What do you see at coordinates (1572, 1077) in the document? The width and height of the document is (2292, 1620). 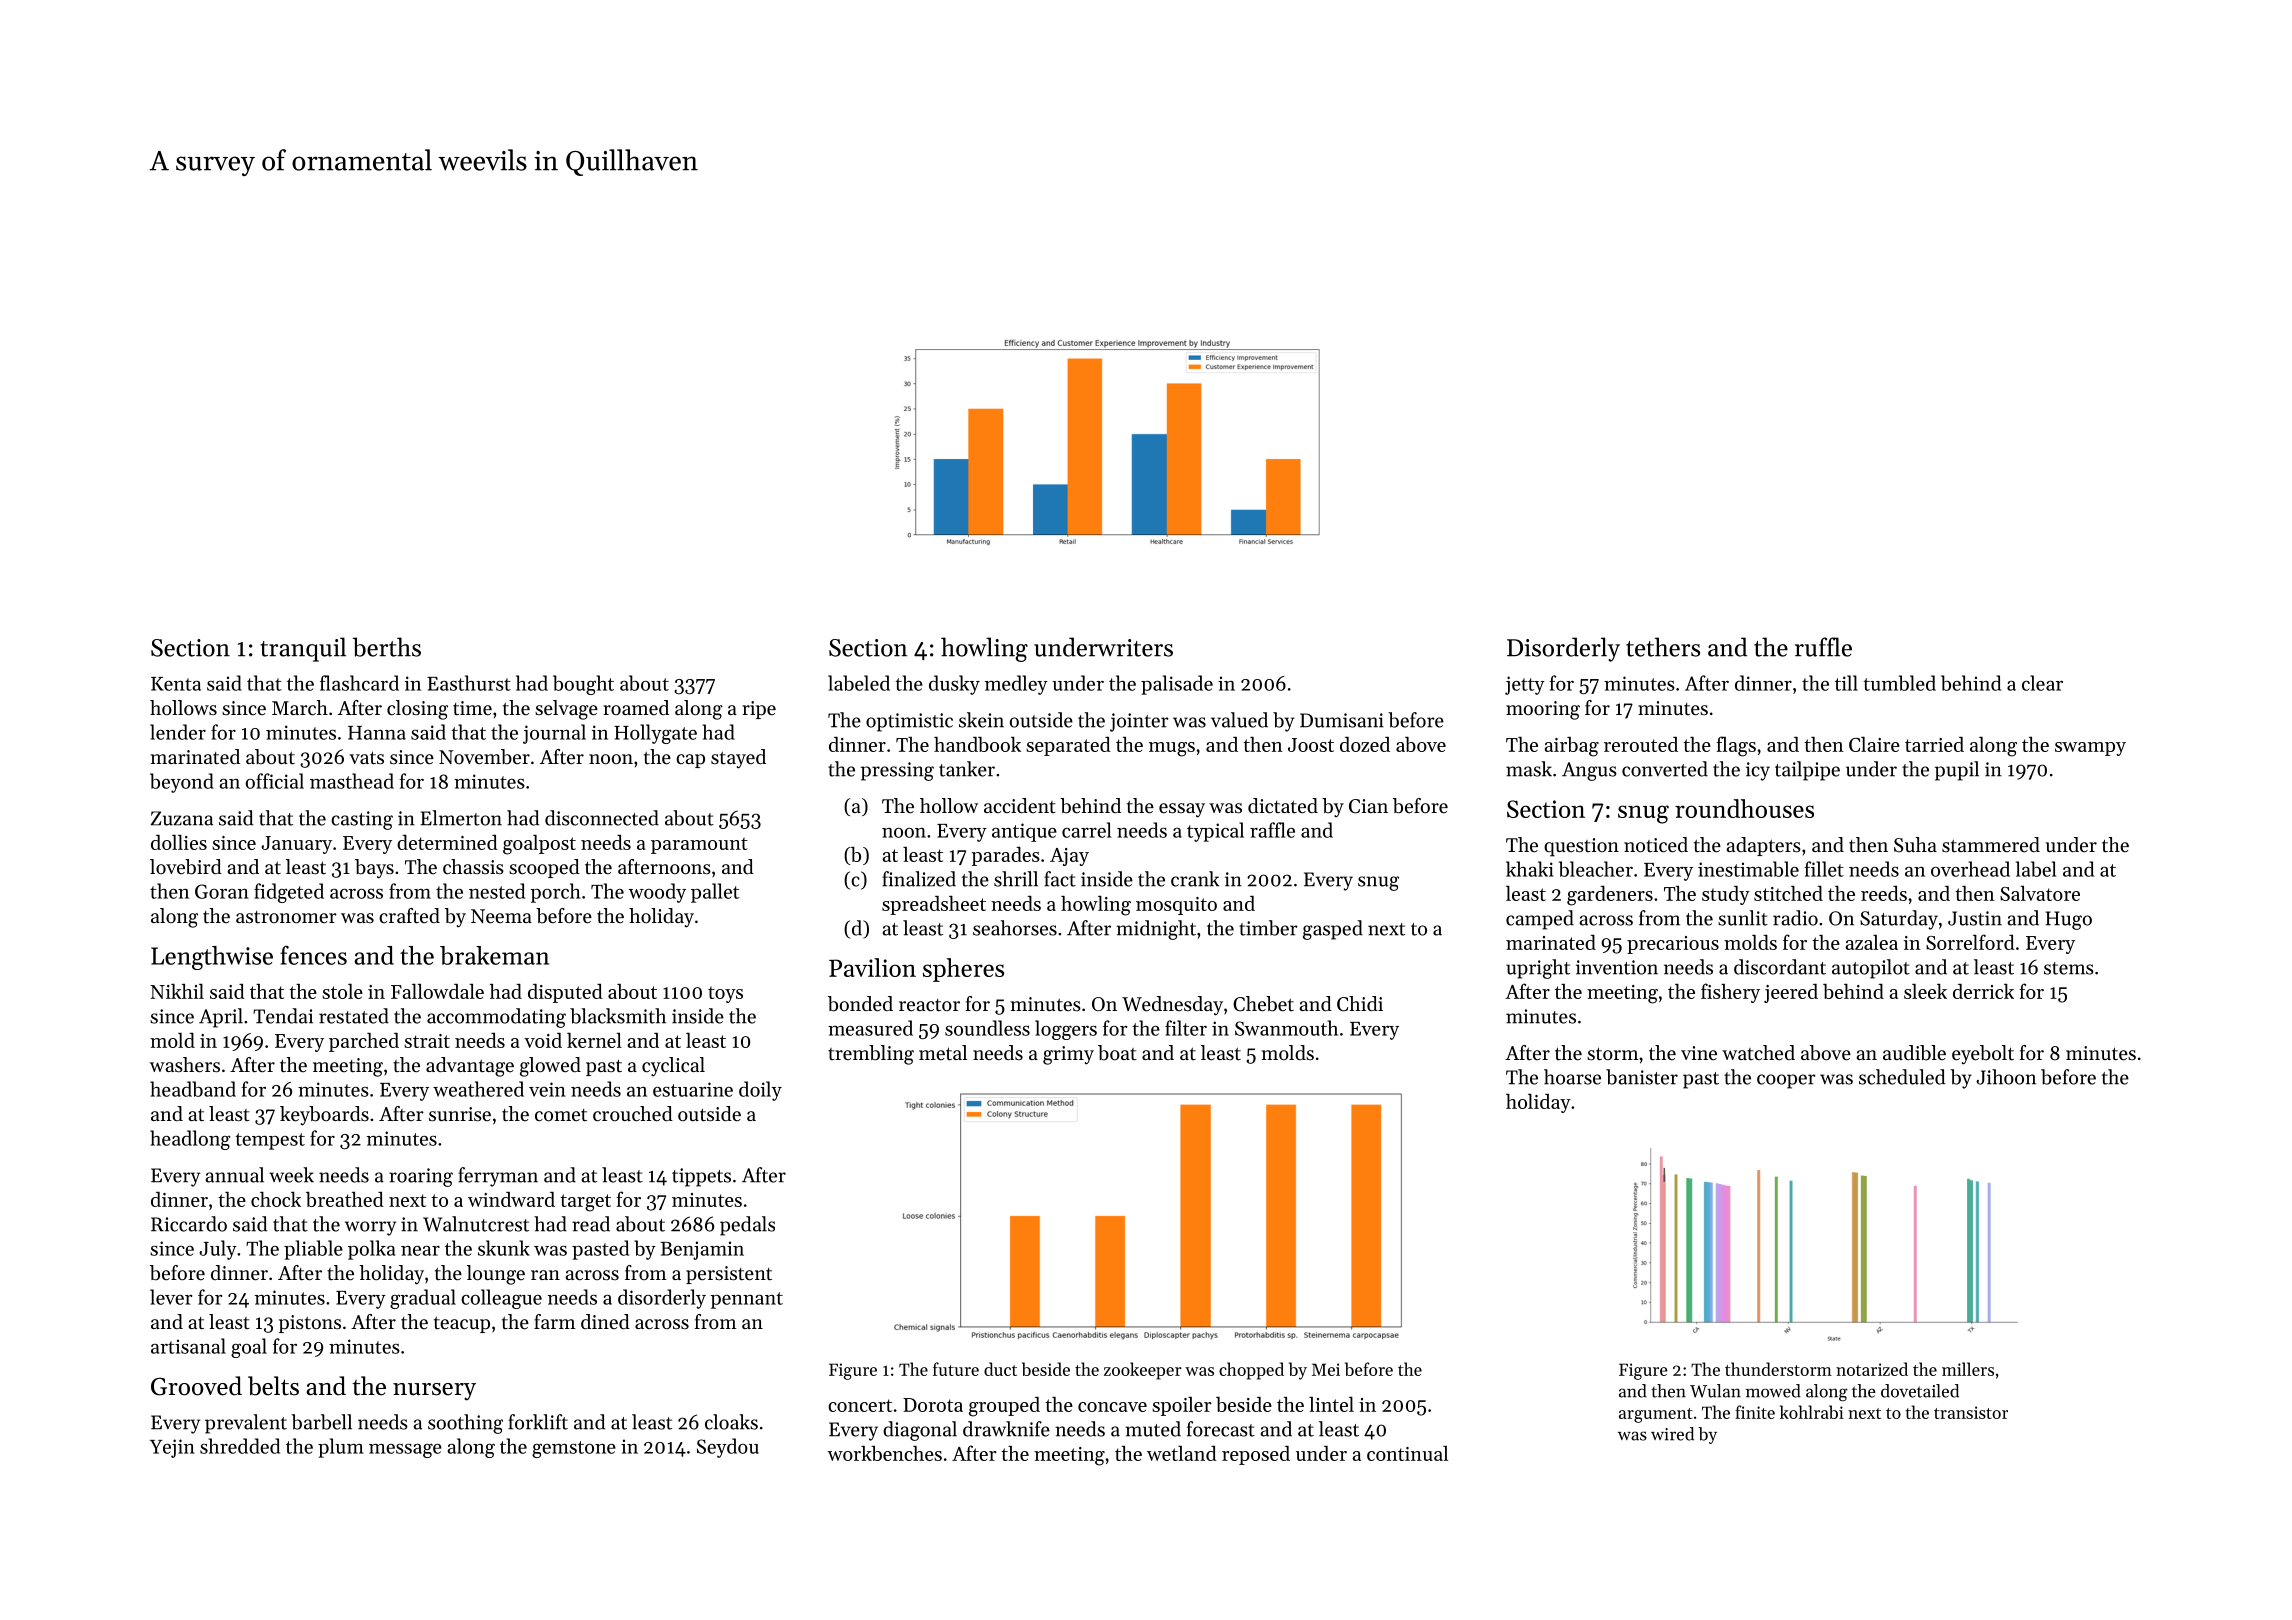 I see `hoarse` at bounding box center [1572, 1077].
